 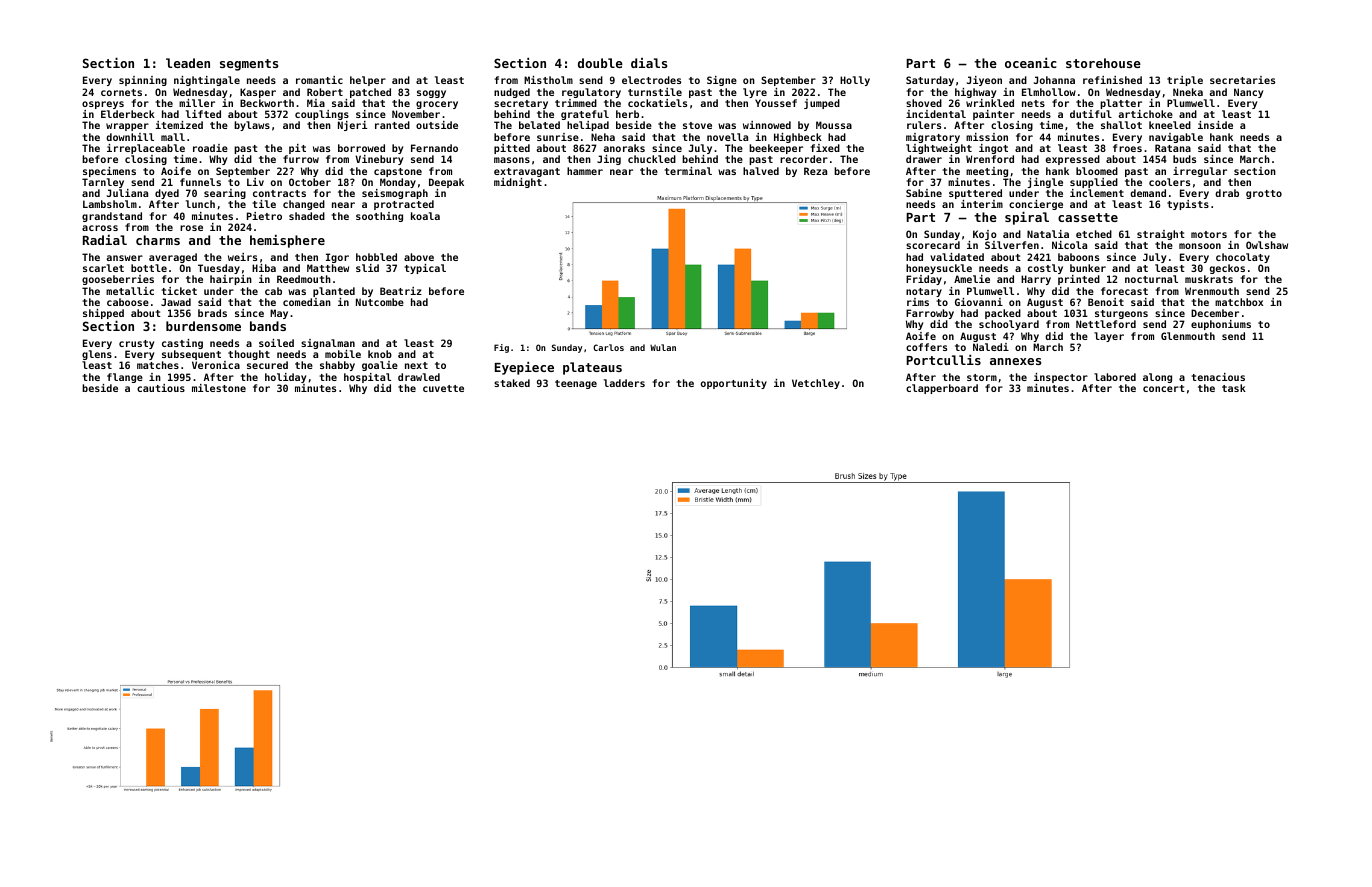 I want to click on coffers, so click(x=926, y=347).
